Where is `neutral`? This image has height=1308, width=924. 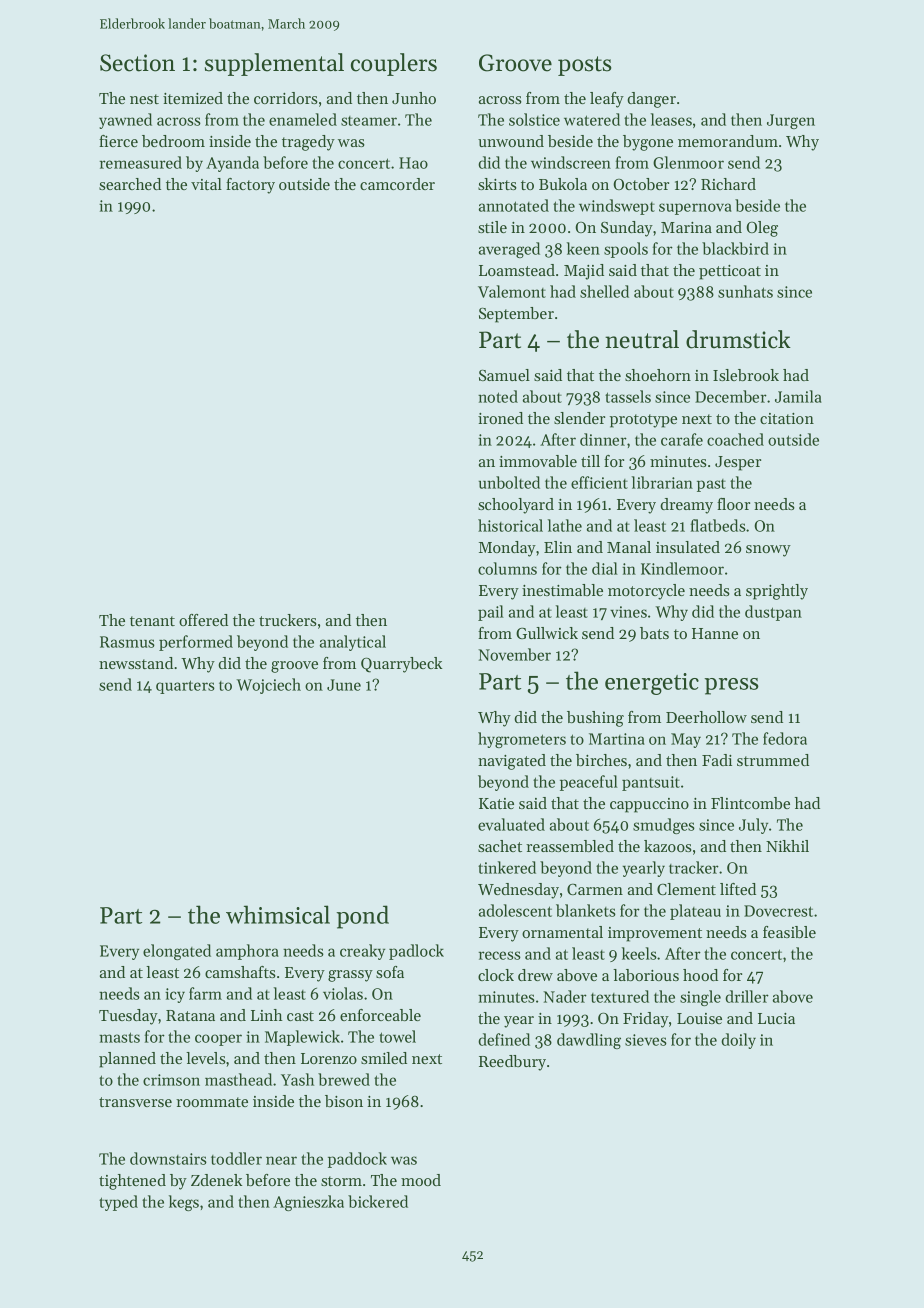
neutral is located at coordinates (642, 339).
